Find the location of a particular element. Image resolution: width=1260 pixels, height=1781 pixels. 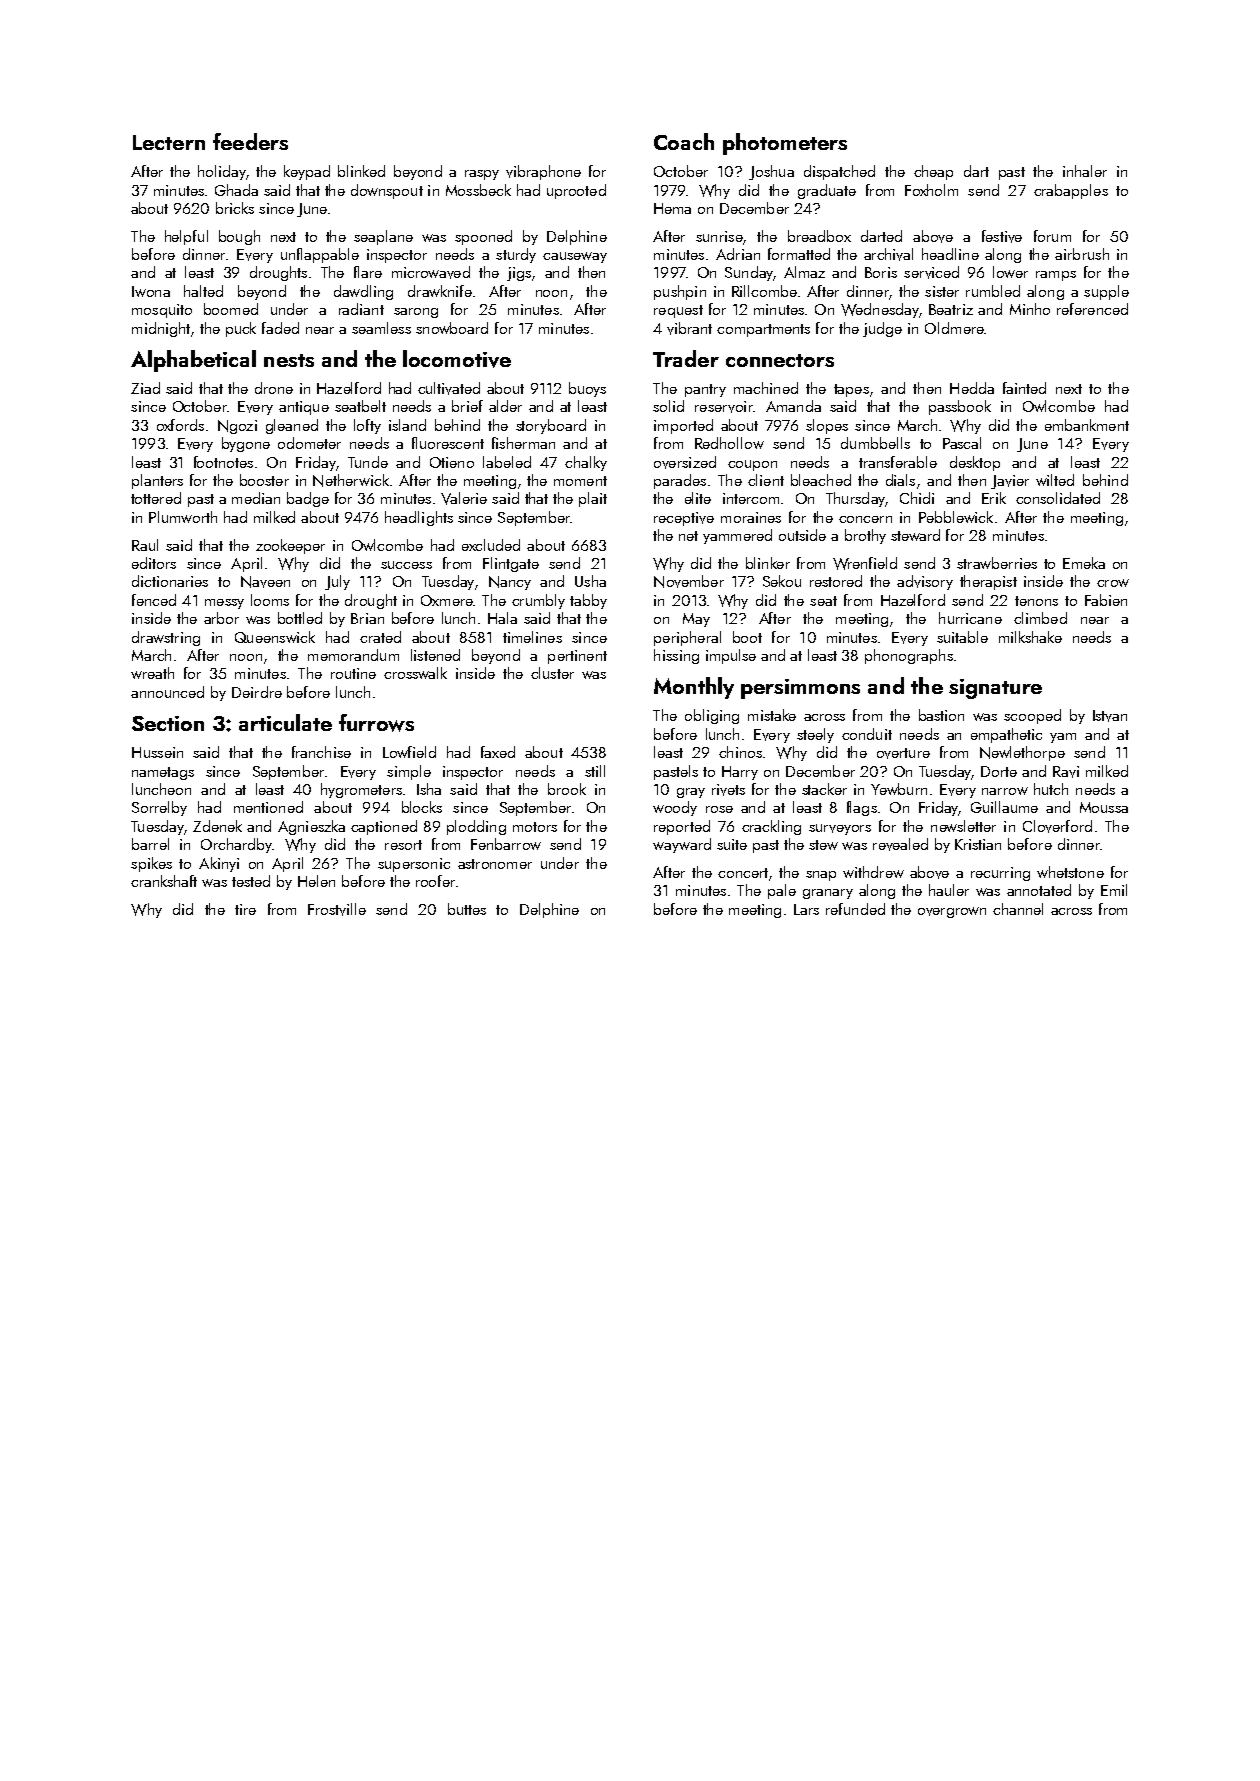

photometers is located at coordinates (785, 144).
